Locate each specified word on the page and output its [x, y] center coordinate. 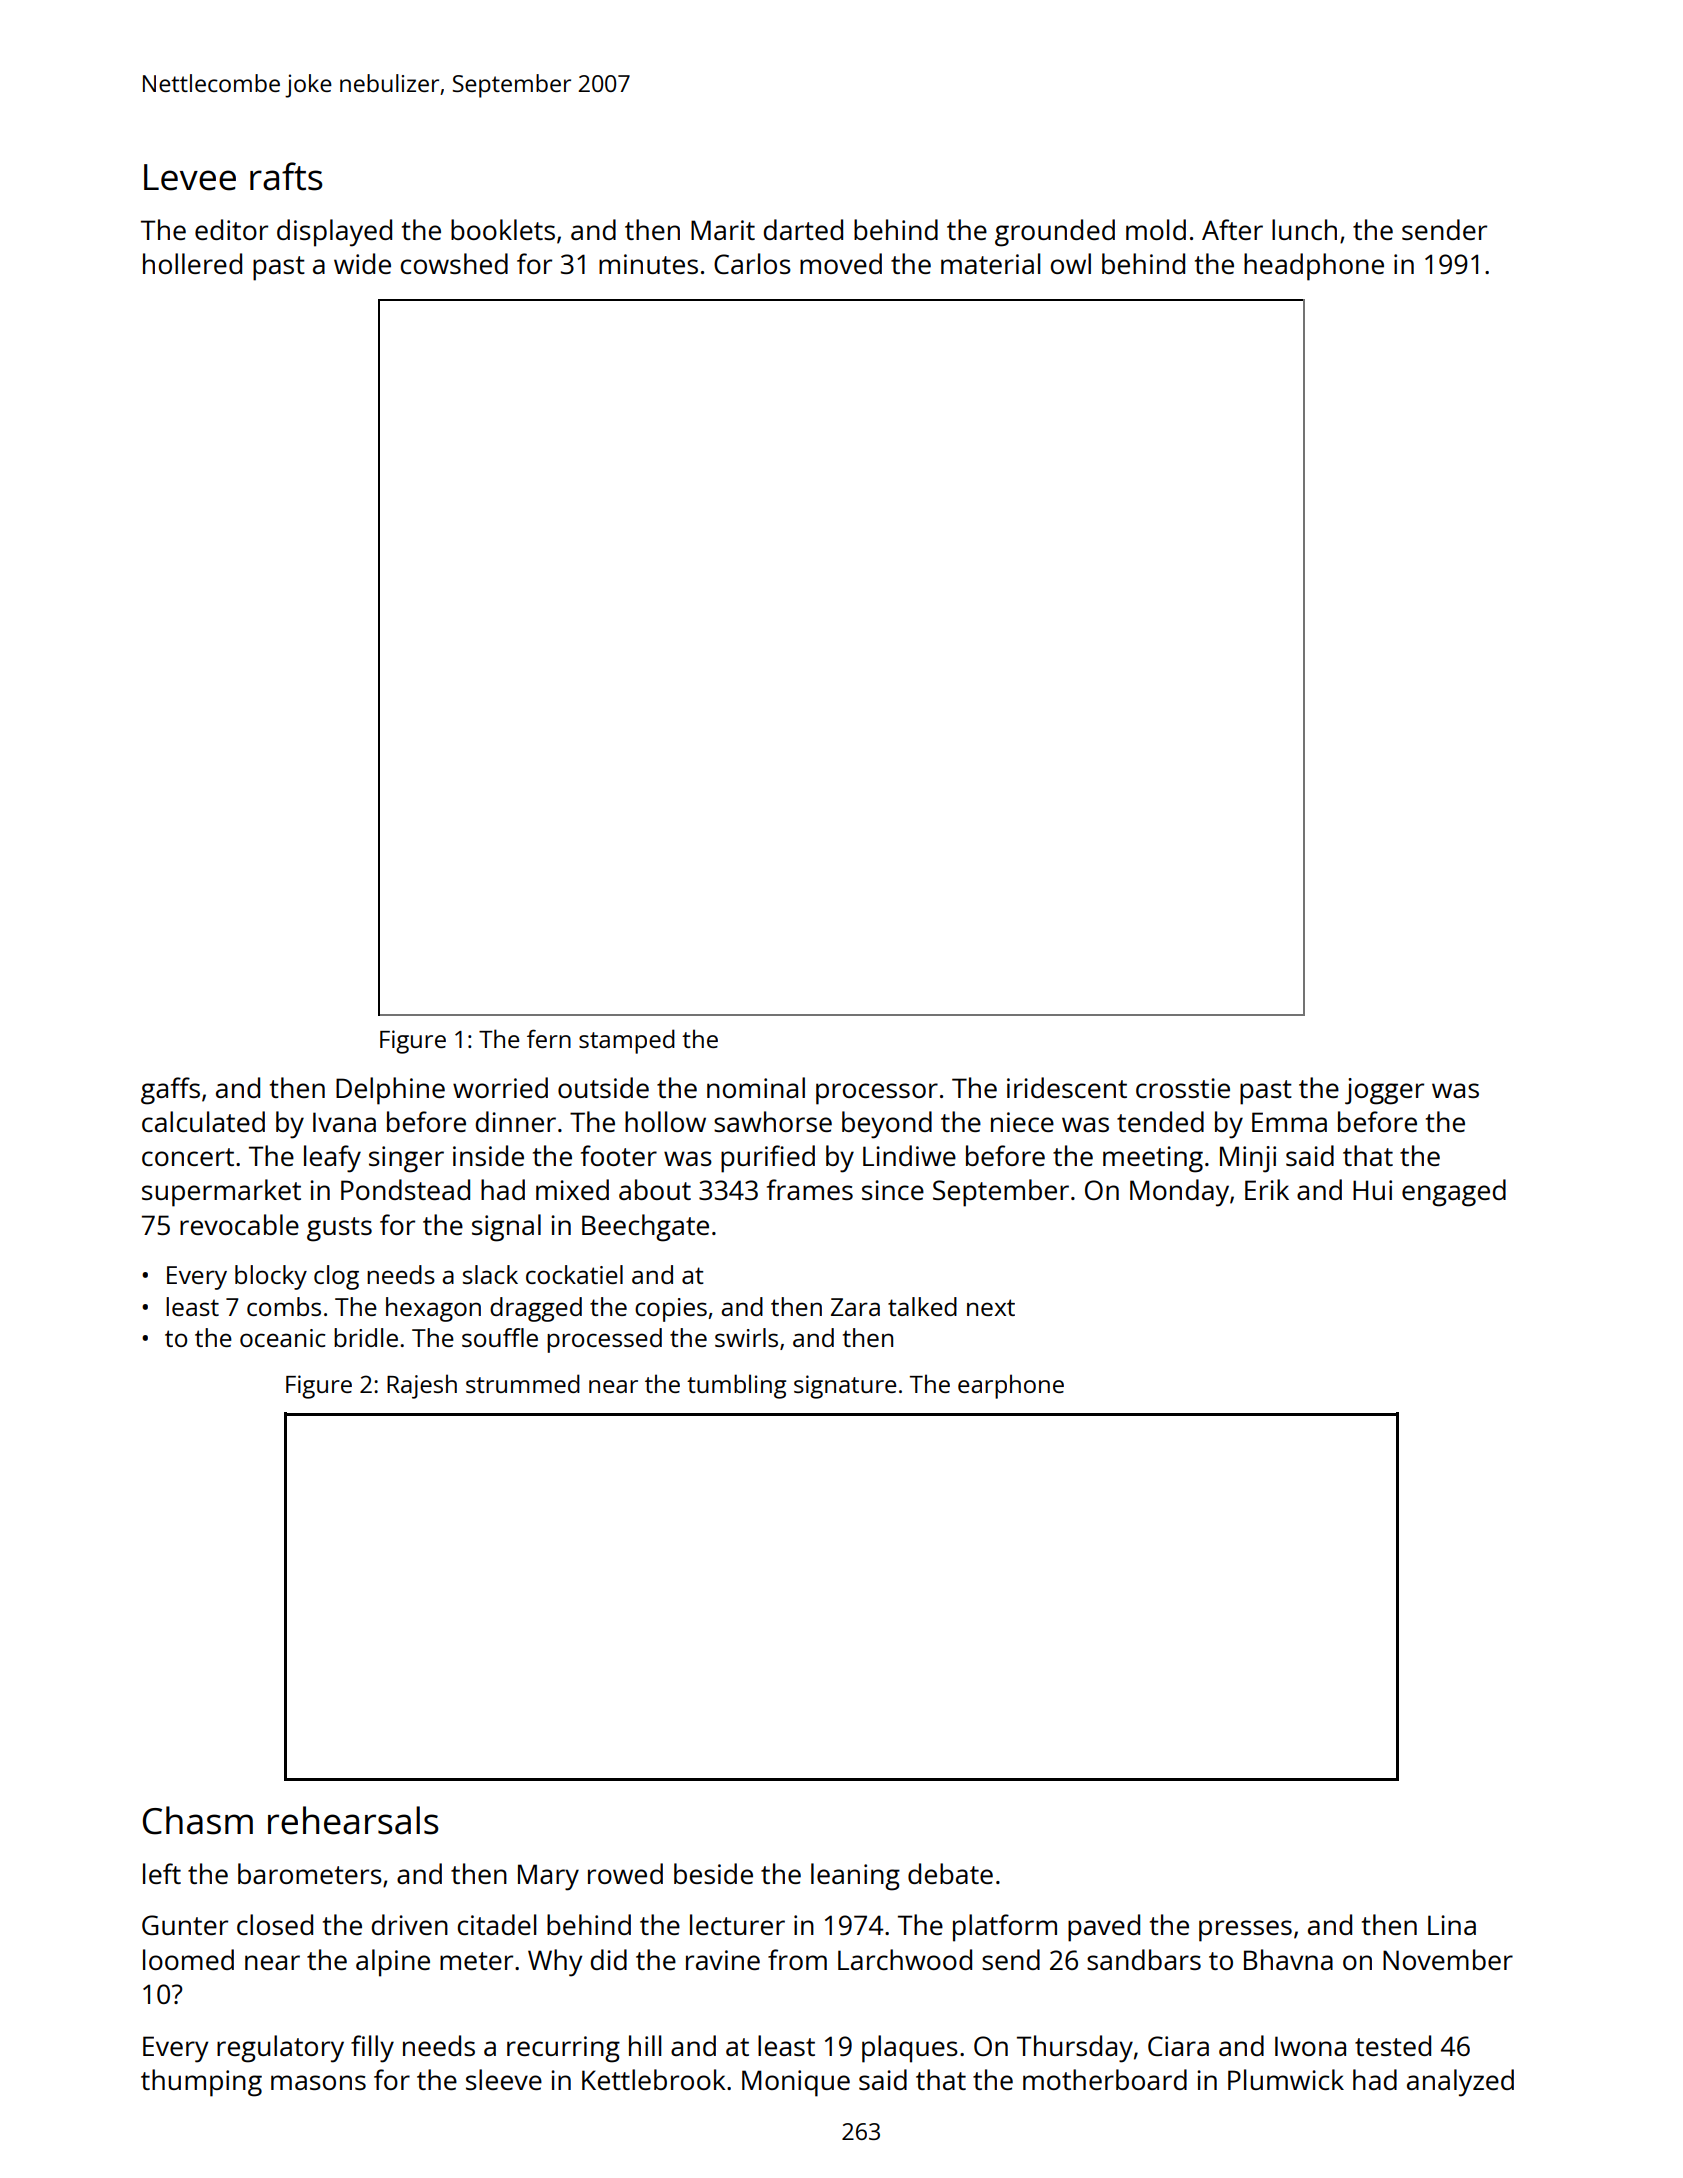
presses [1245, 1931]
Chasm [198, 1820]
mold [1156, 229]
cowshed [454, 263]
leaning [855, 1877]
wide [362, 263]
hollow [665, 1121]
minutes [648, 264]
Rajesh [422, 1386]
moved [841, 263]
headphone [1314, 267]
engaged [1454, 1193]
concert [188, 1157]
